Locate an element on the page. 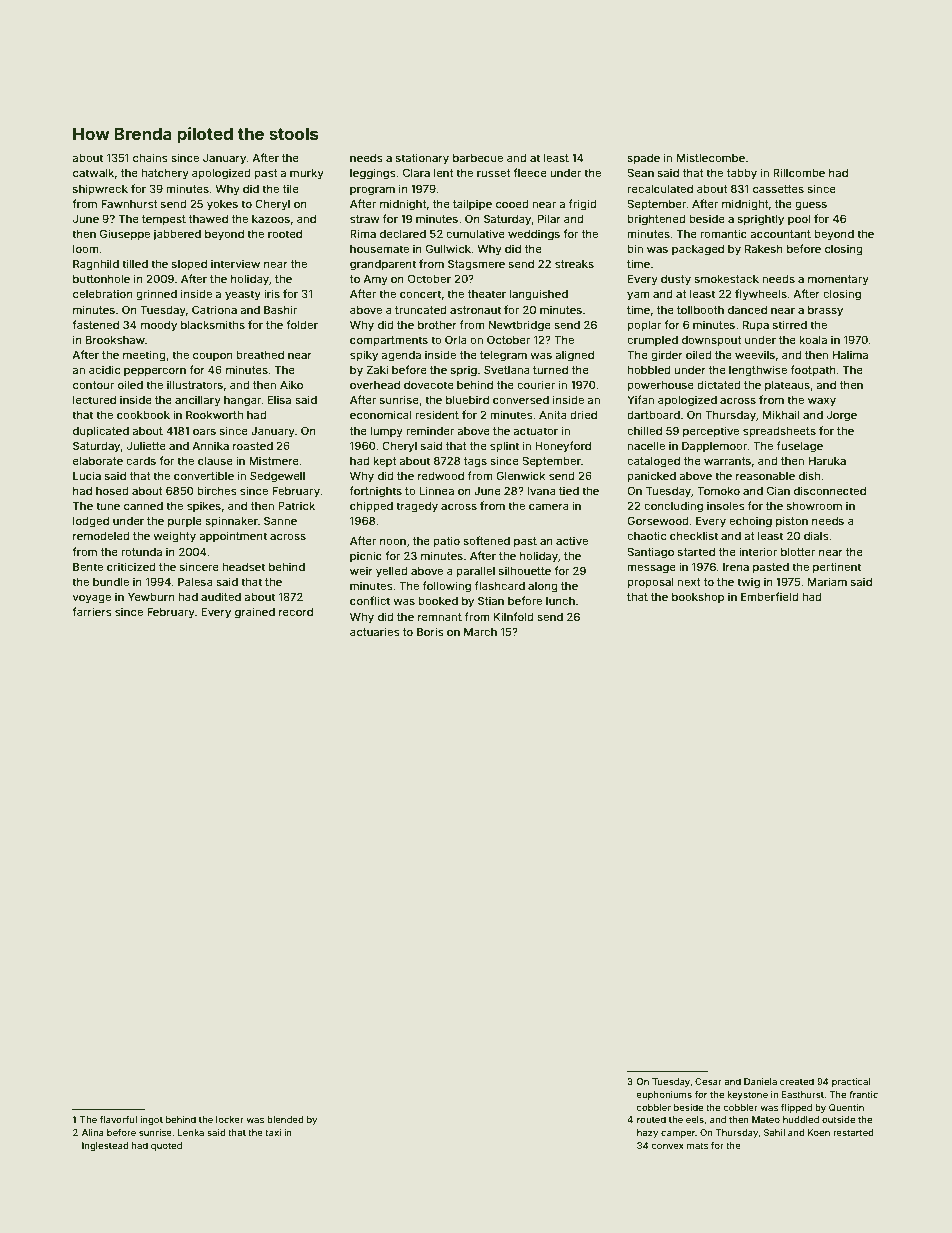 The image size is (952, 1233). chains is located at coordinates (150, 157).
